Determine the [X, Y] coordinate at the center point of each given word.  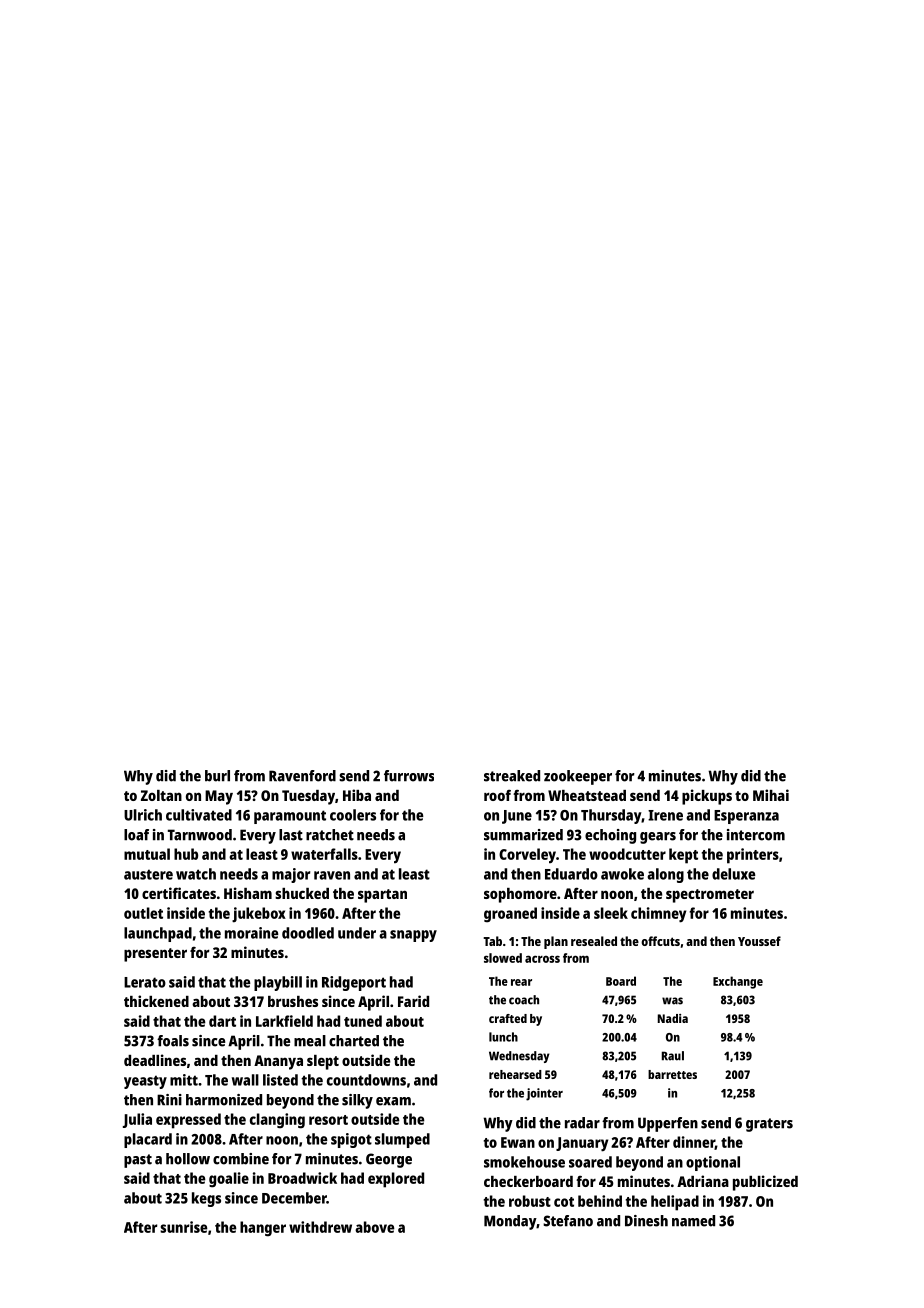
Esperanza [746, 817]
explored [396, 1180]
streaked [512, 776]
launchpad [158, 934]
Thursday [611, 816]
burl [217, 776]
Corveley [527, 856]
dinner [694, 1143]
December [294, 1198]
